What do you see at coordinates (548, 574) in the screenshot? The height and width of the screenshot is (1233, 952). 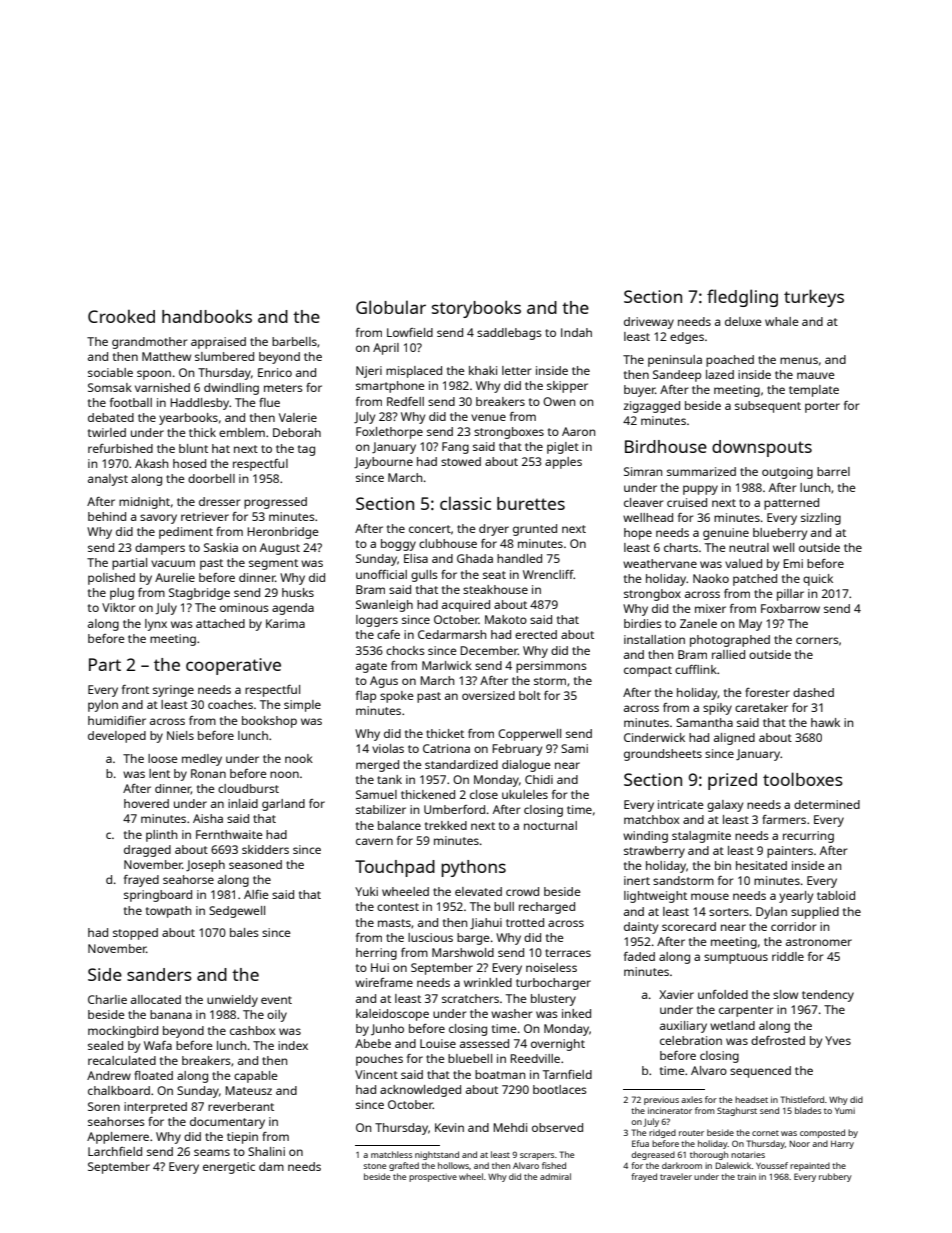 I see `Wrencliff` at bounding box center [548, 574].
